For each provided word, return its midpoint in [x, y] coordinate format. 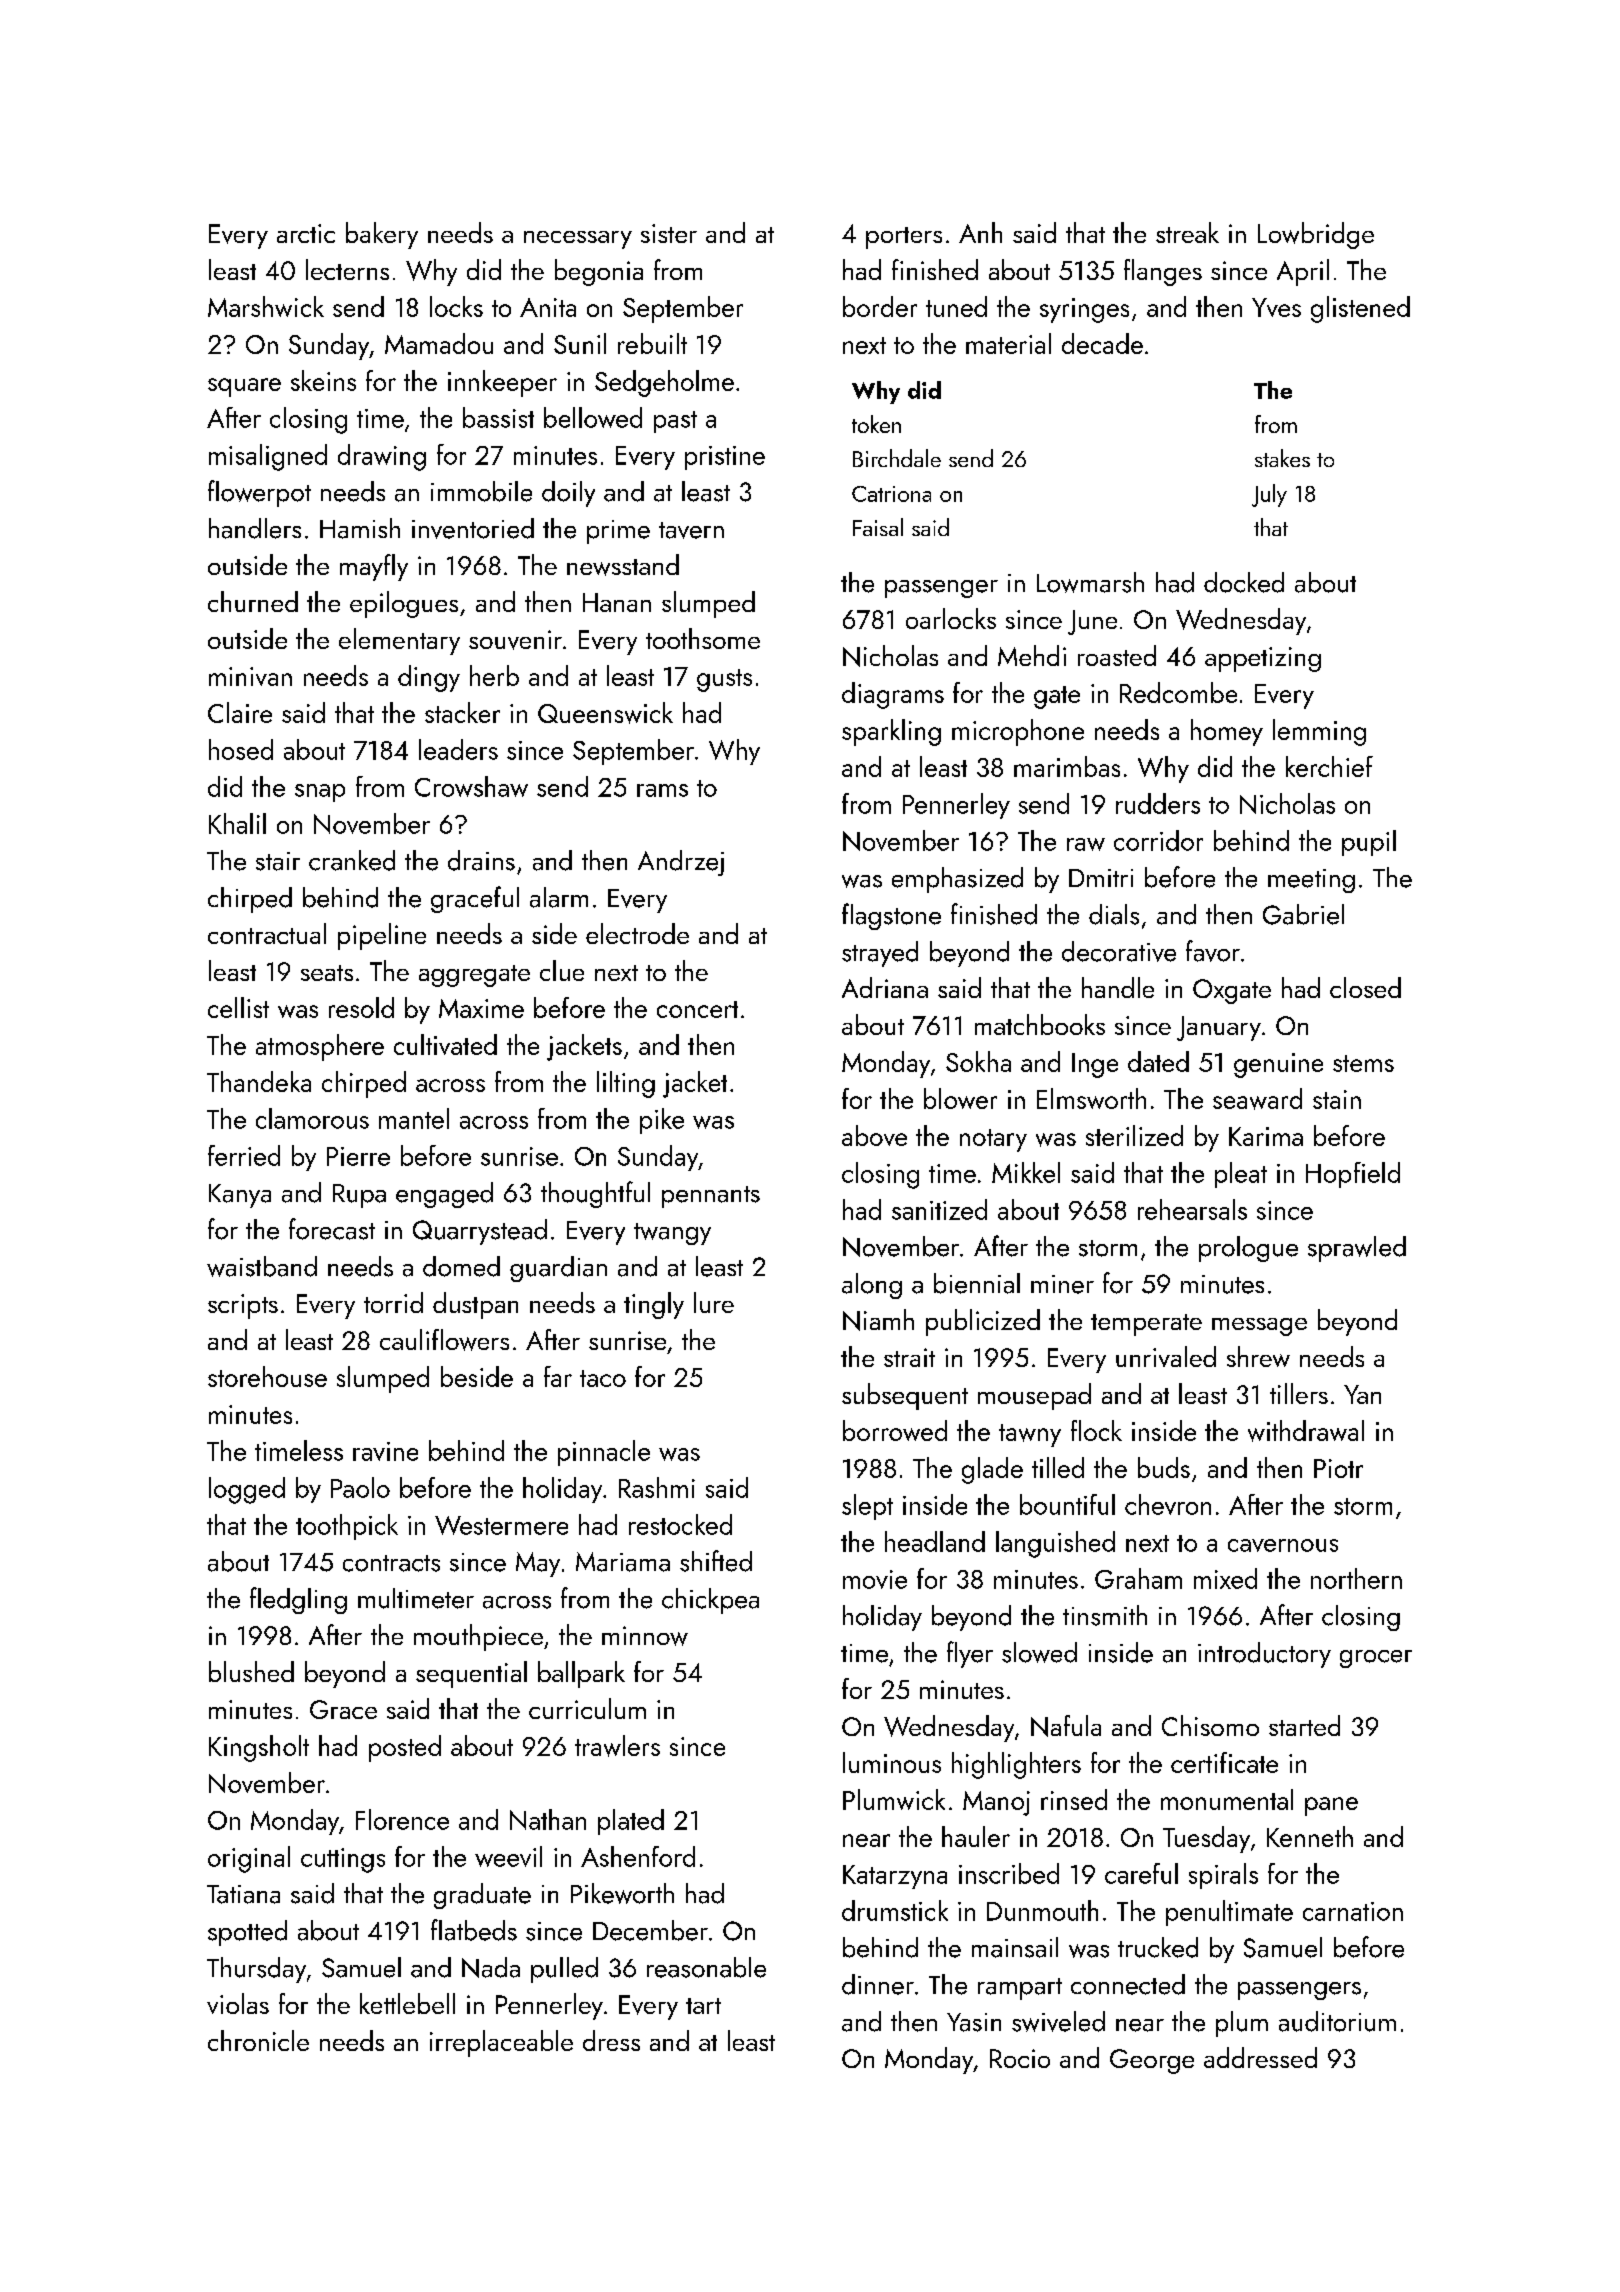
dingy [429, 678]
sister [669, 233]
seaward [1257, 1099]
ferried [244, 1155]
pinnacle [604, 1453]
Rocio [1020, 2058]
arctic [306, 233]
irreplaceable [501, 2043]
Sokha [978, 1061]
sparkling [891, 732]
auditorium [1337, 2021]
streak [1187, 232]
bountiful [1067, 1504]
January [1219, 1028]
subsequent [905, 1396]
